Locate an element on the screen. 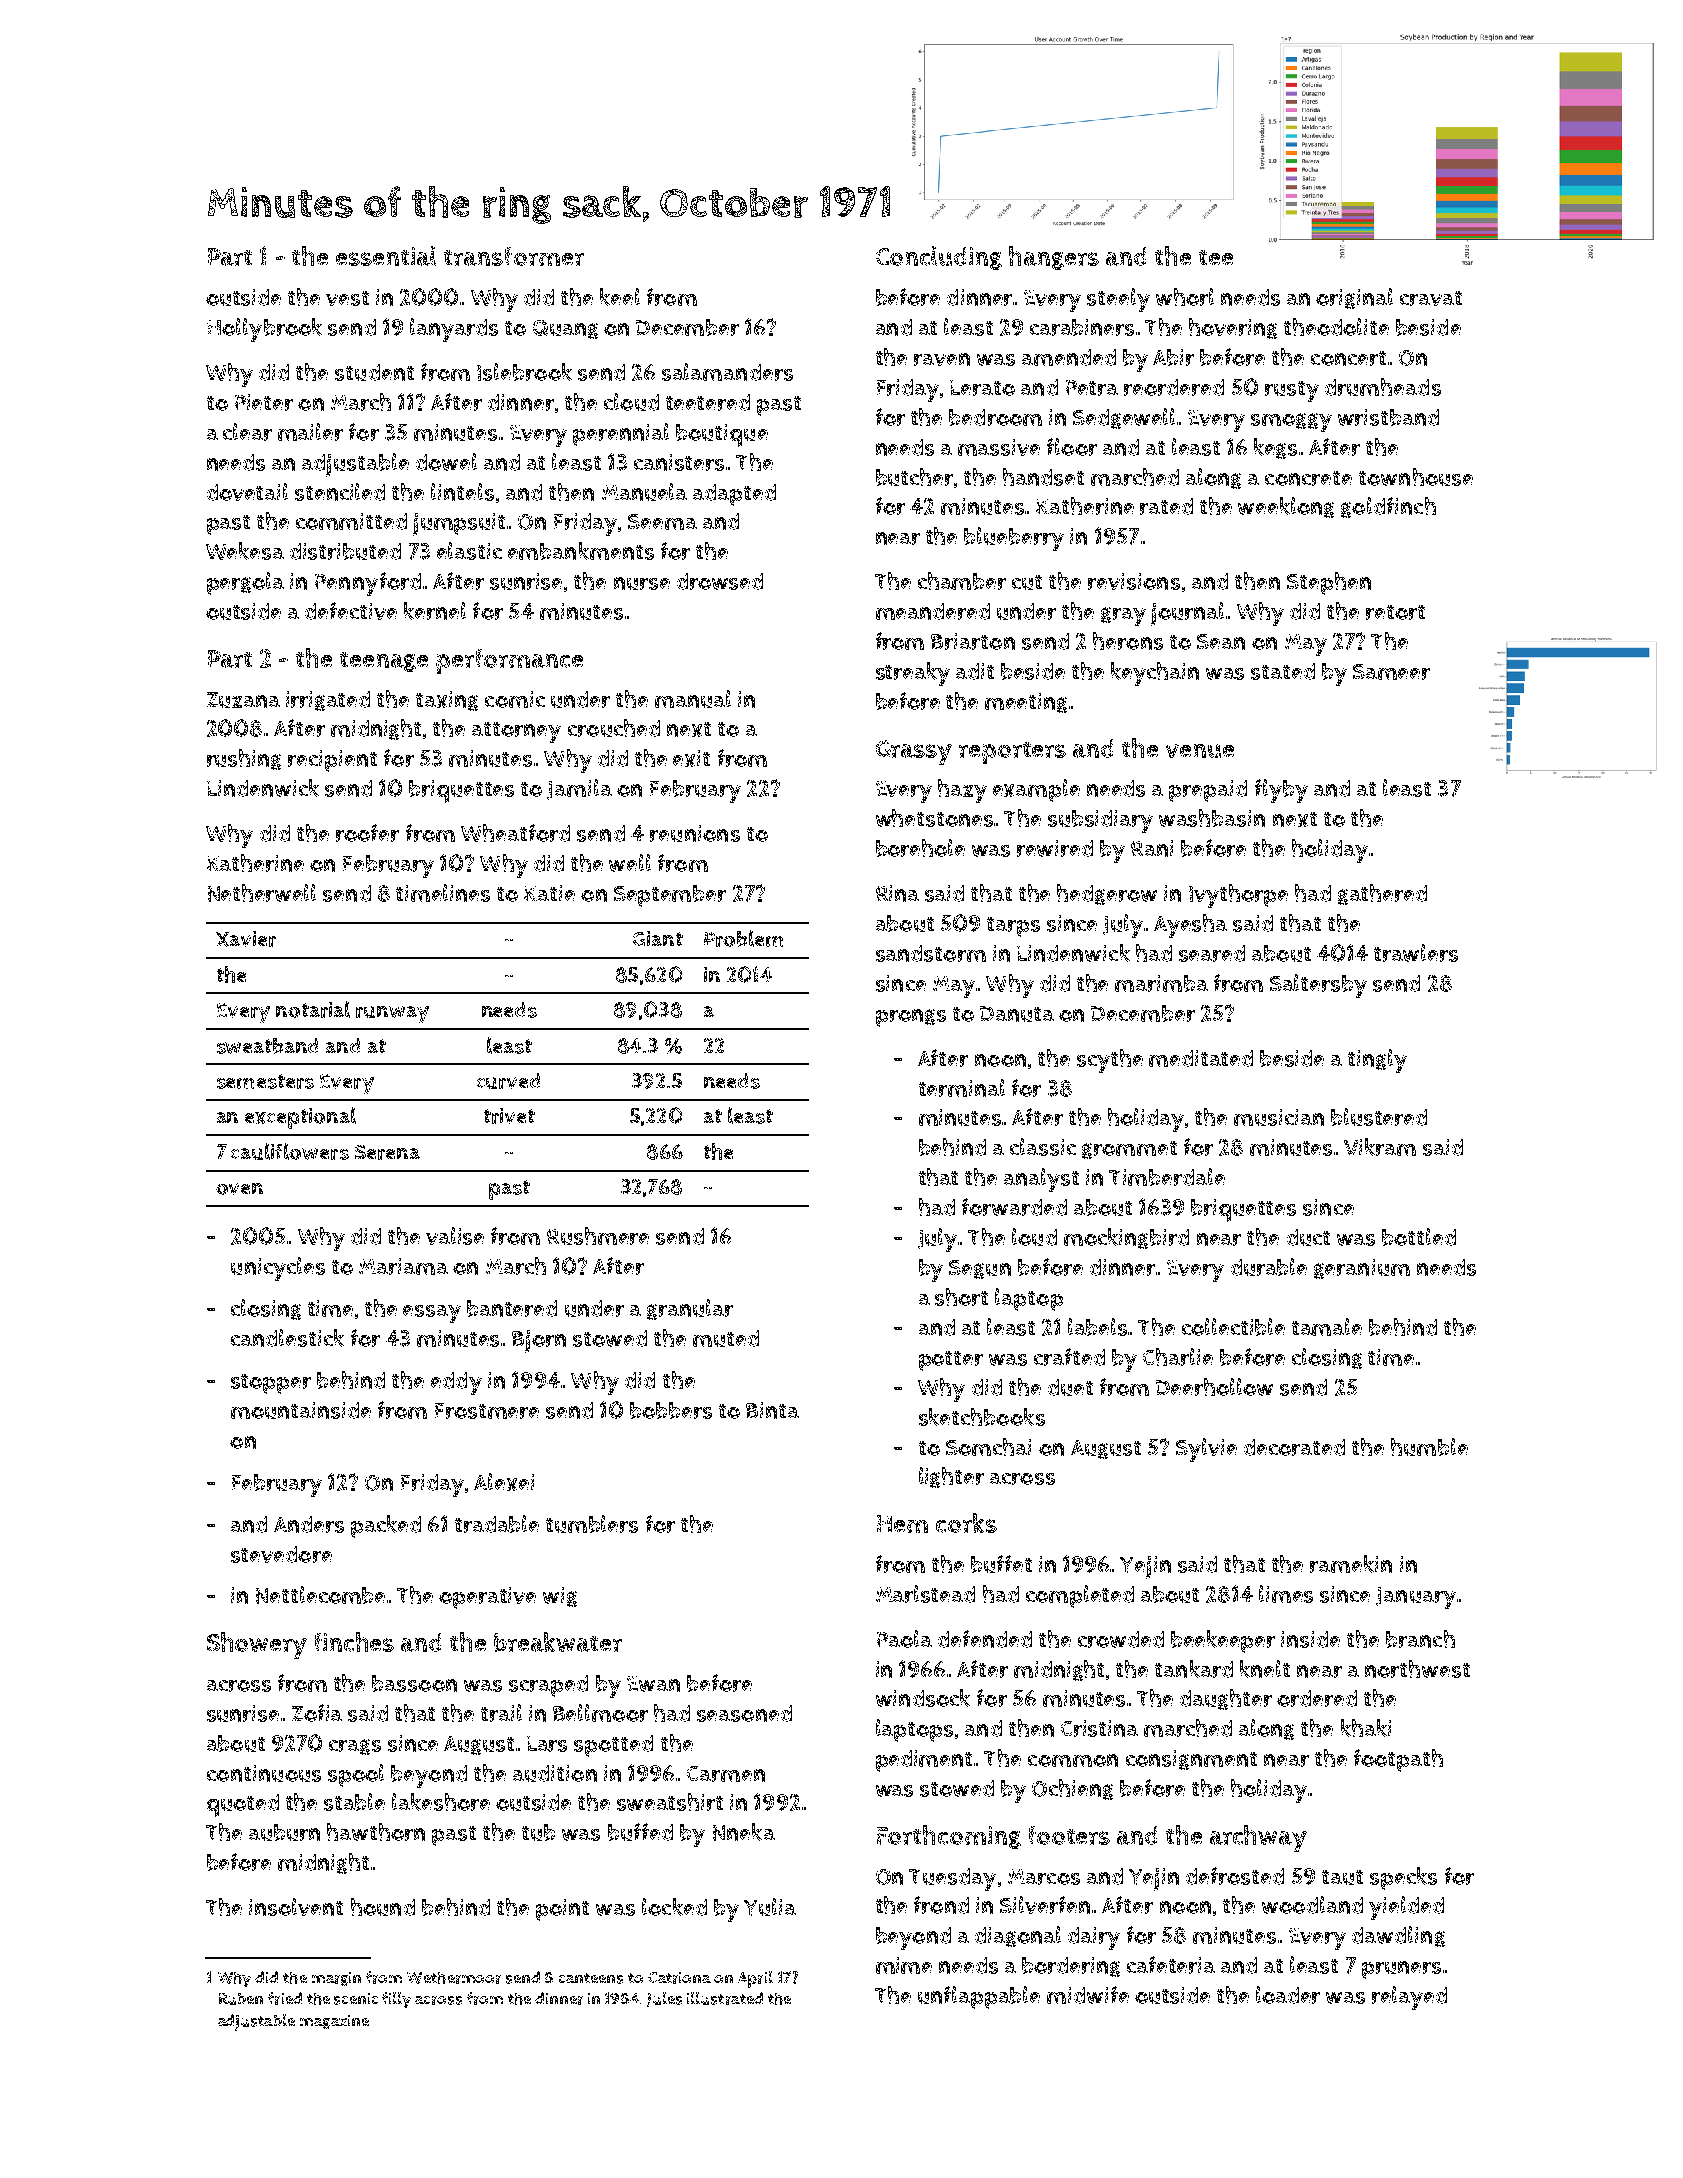 The height and width of the screenshot is (2178, 1683). prepaid is located at coordinates (1208, 791).
